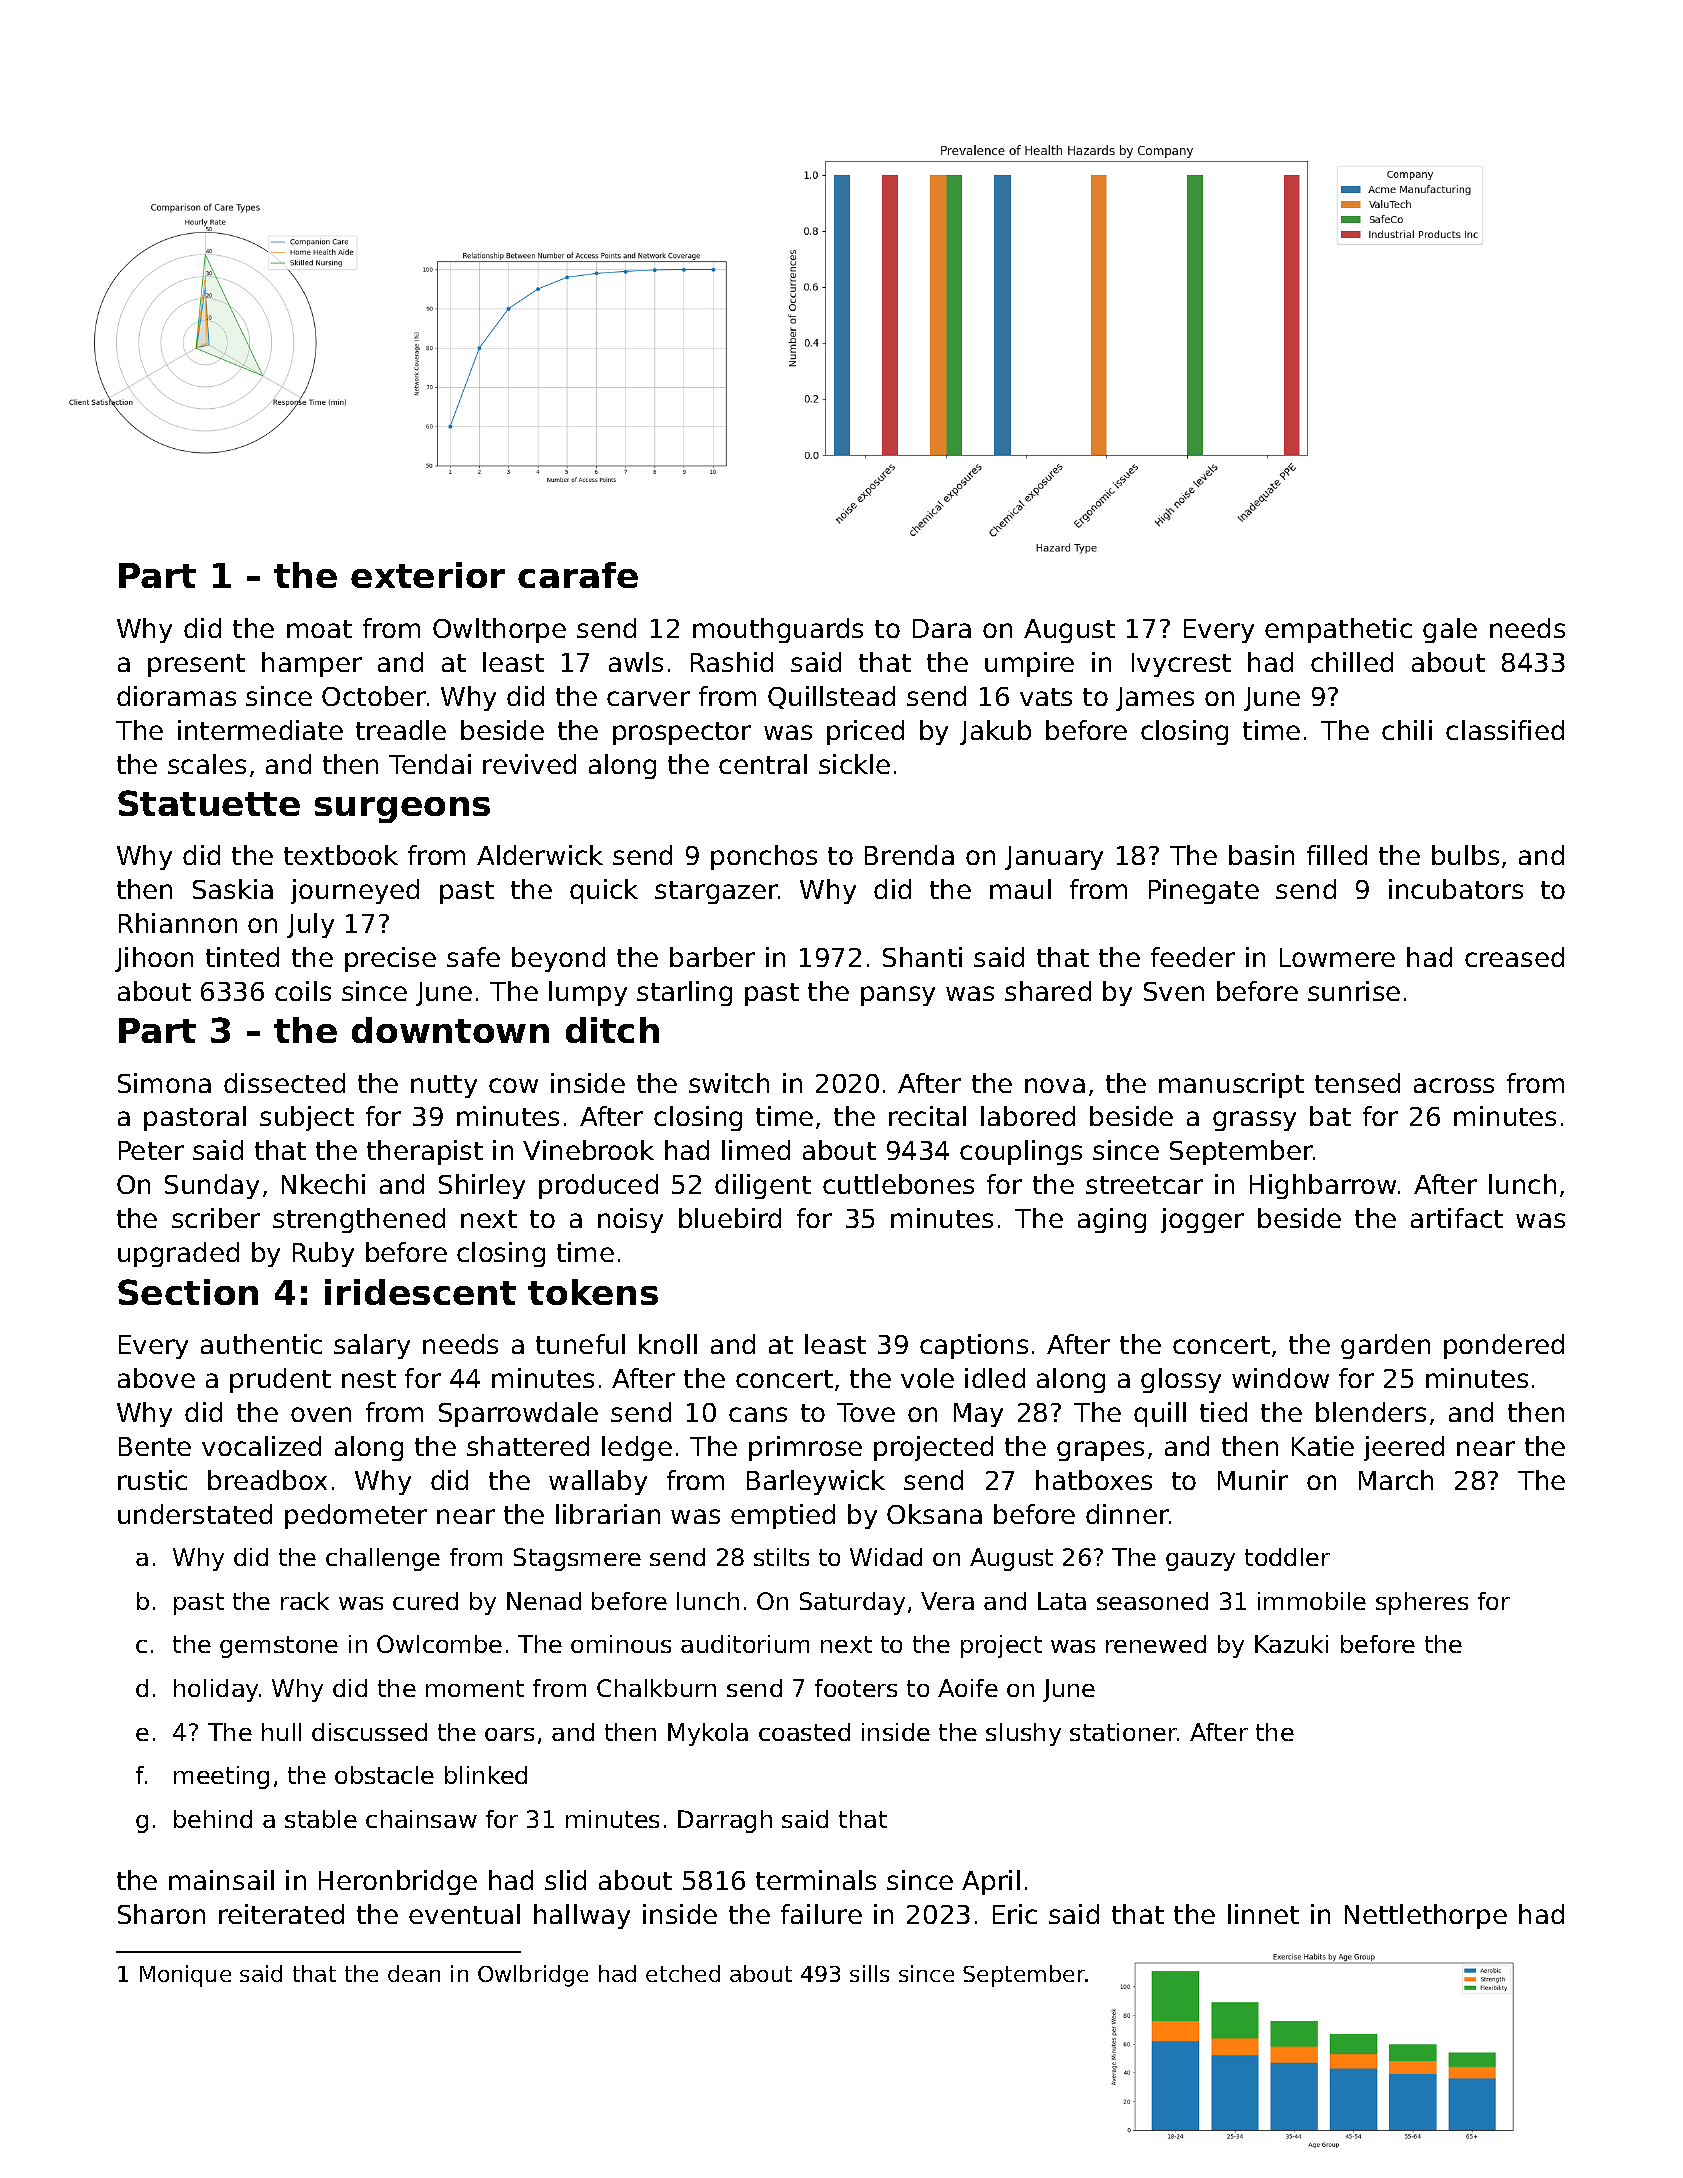 This document has width=1683, height=2178. Describe the element at coordinates (712, 957) in the document. I see `barber` at that location.
